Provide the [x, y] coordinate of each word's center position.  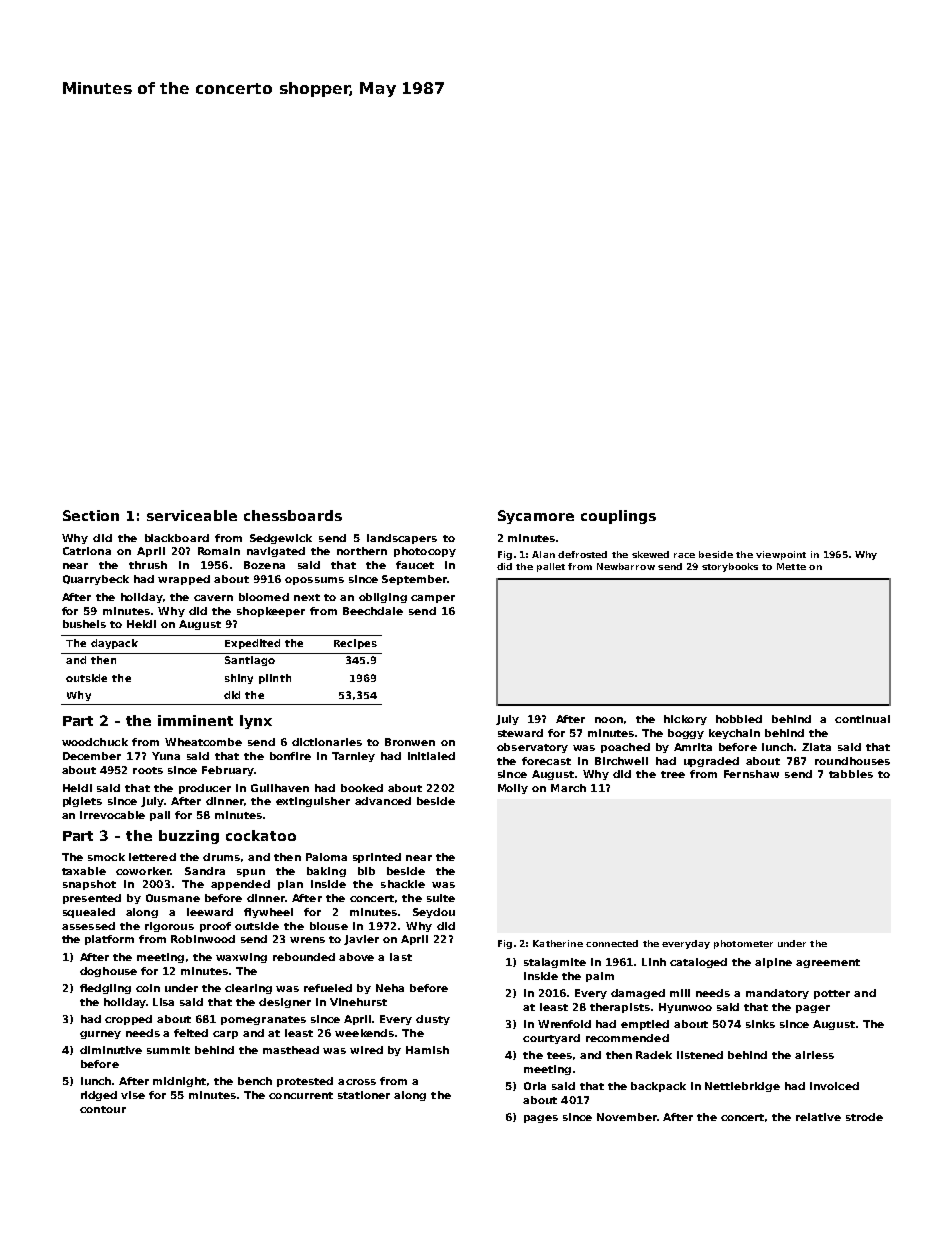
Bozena [264, 565]
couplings [618, 517]
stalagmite [555, 963]
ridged [99, 1096]
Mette [791, 566]
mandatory [777, 994]
